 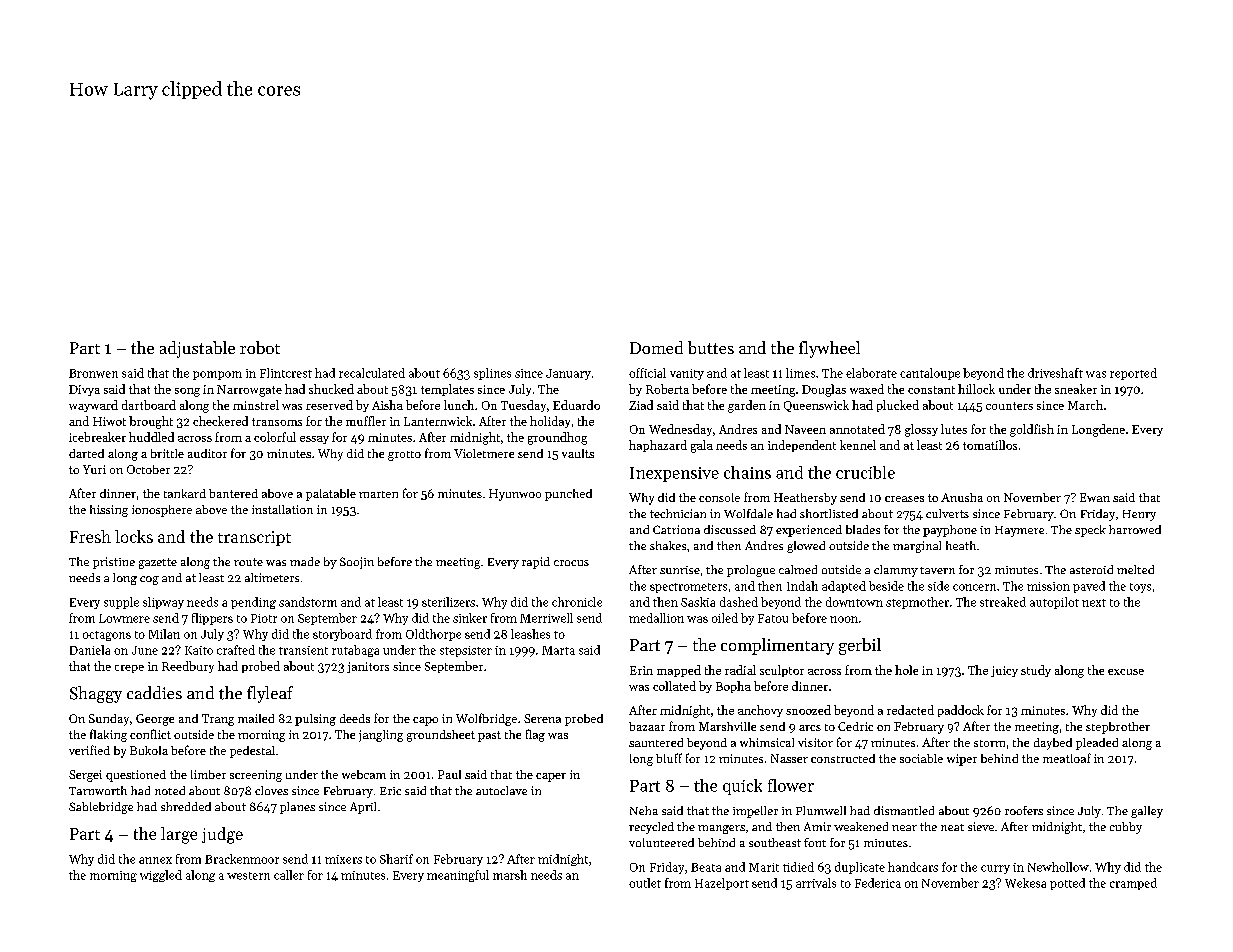 I want to click on grotto, so click(x=404, y=456).
